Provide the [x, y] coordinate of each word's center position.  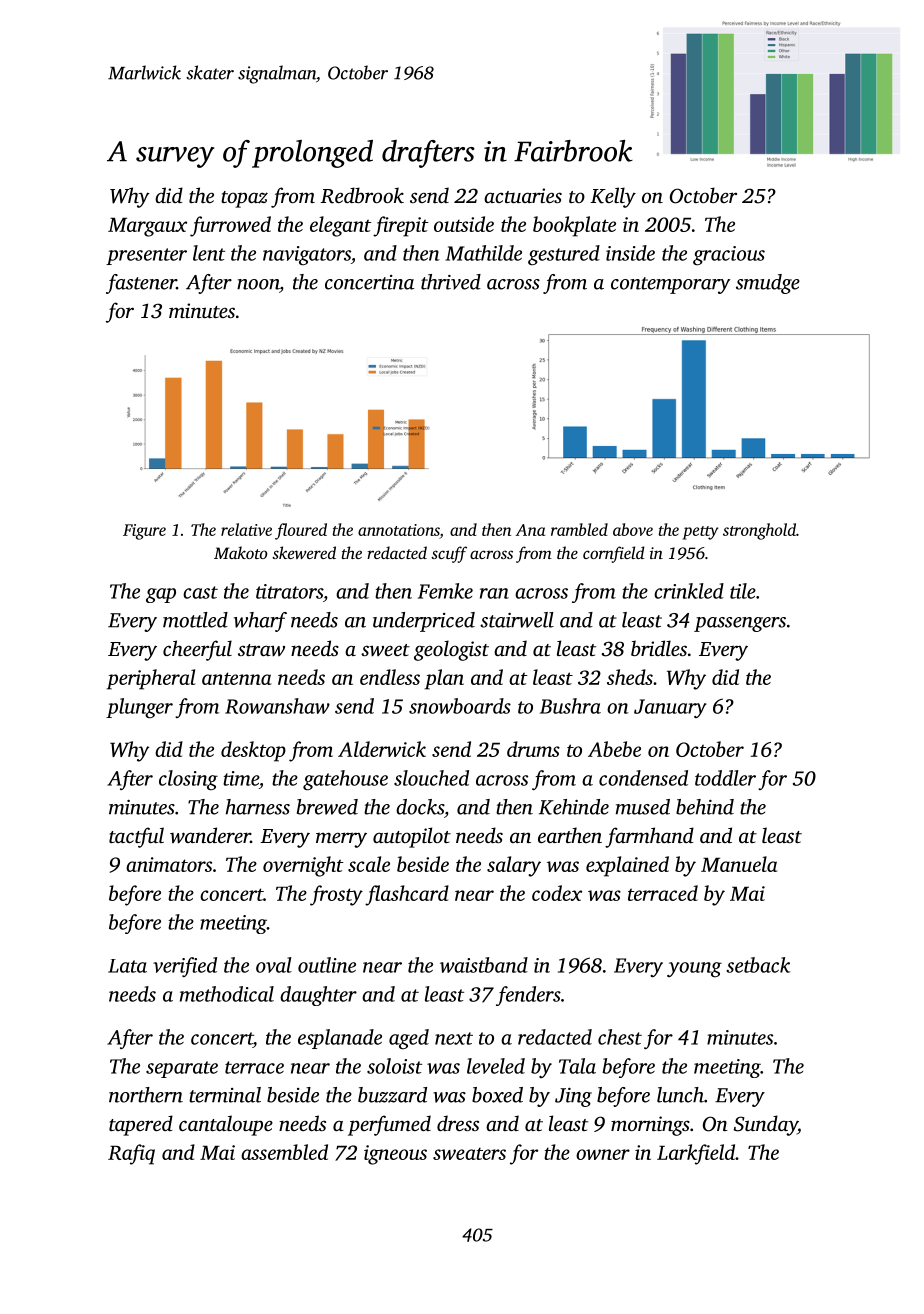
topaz [244, 199]
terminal [225, 1095]
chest [620, 1037]
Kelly [613, 197]
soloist [394, 1066]
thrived [451, 282]
